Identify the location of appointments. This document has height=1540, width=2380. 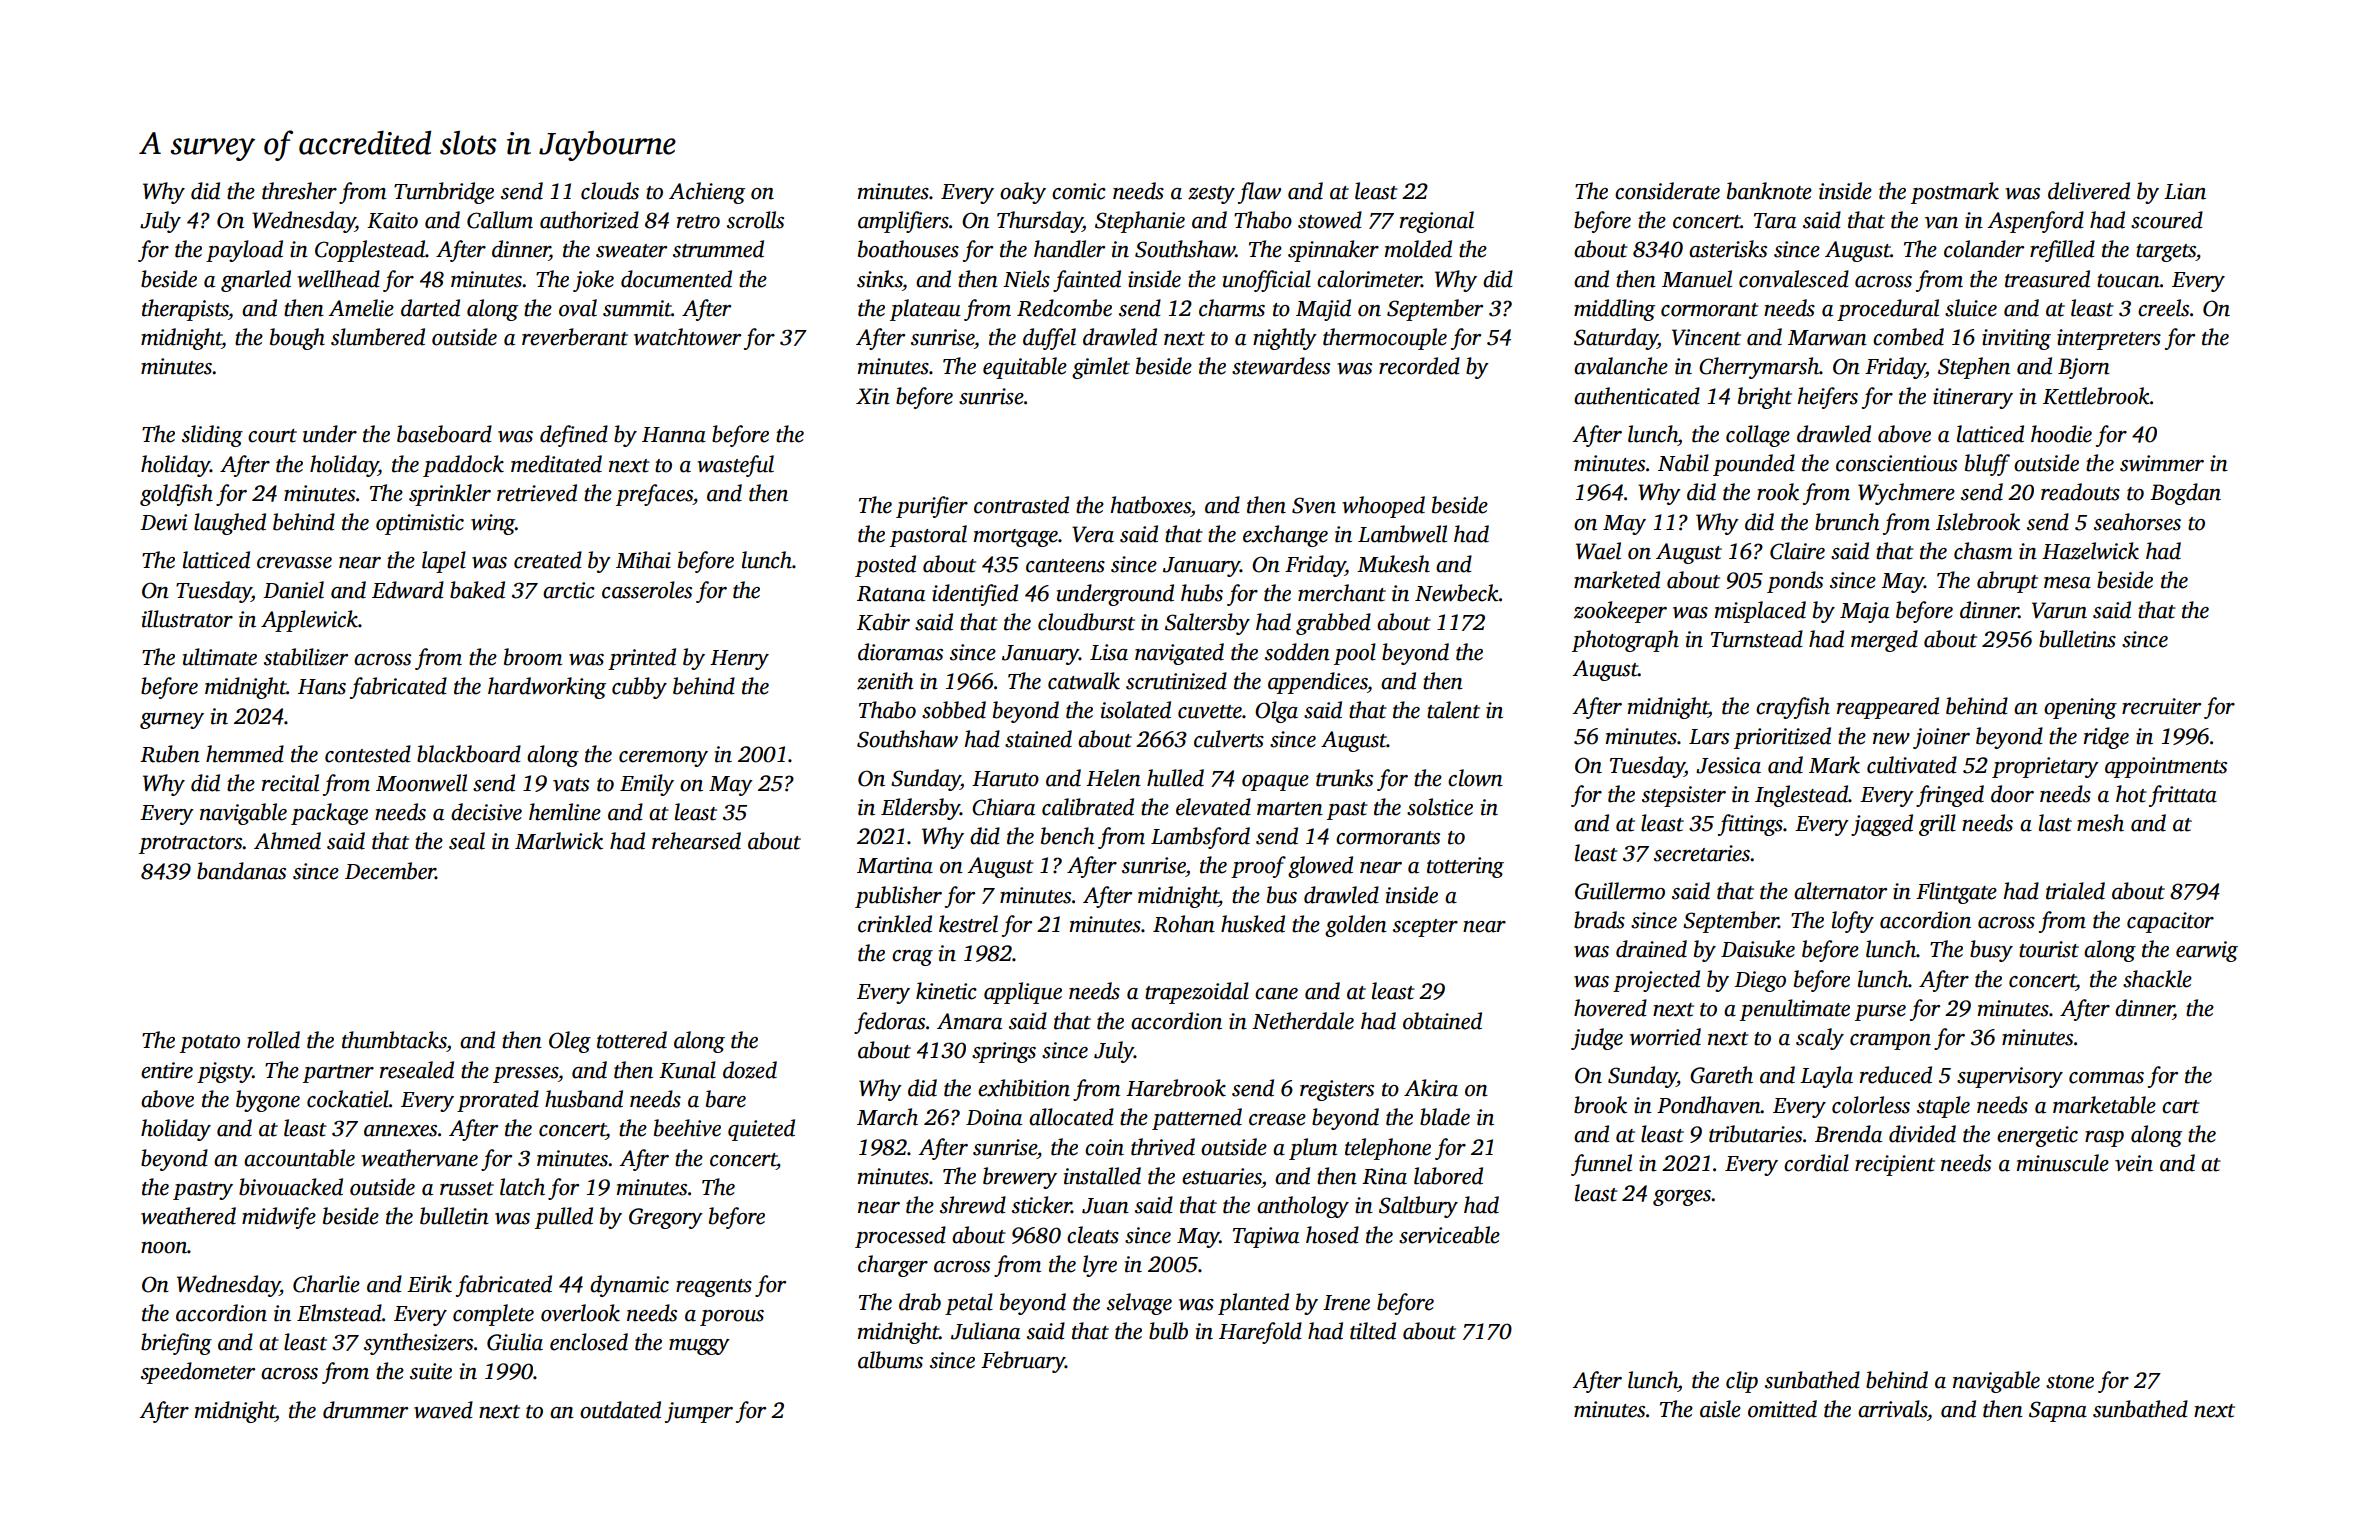
(2166, 767).
